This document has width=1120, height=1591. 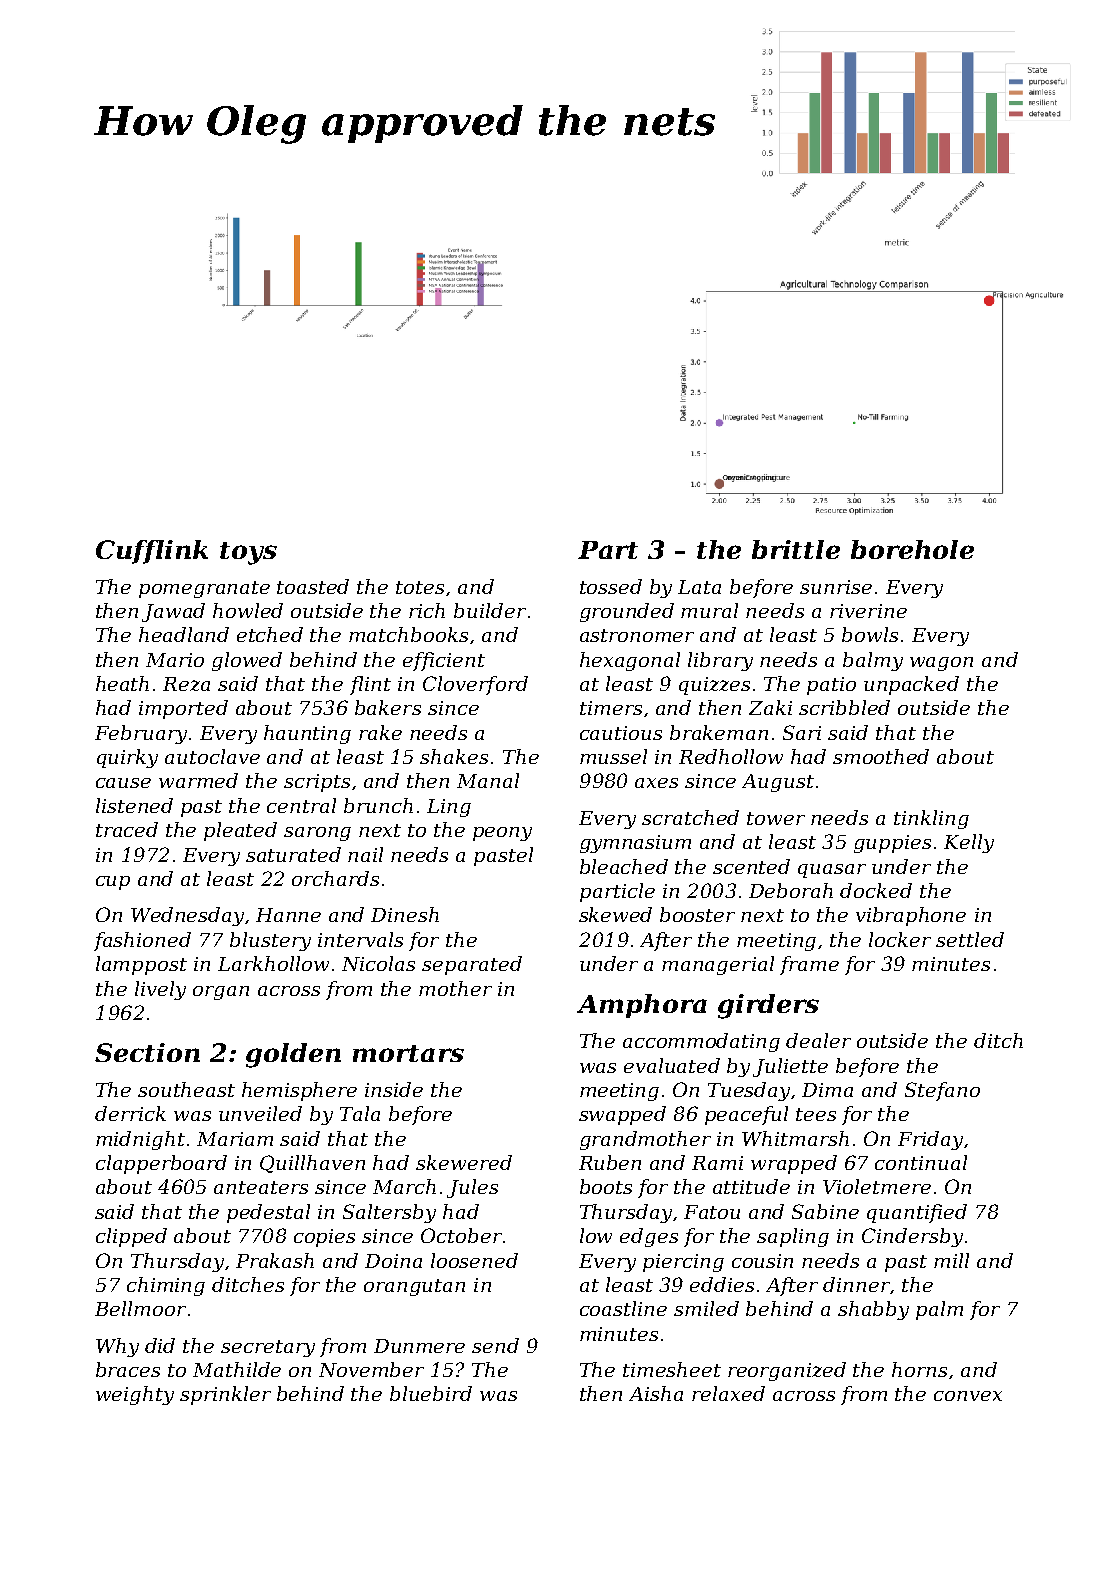 What do you see at coordinates (751, 866) in the document?
I see `scented` at bounding box center [751, 866].
